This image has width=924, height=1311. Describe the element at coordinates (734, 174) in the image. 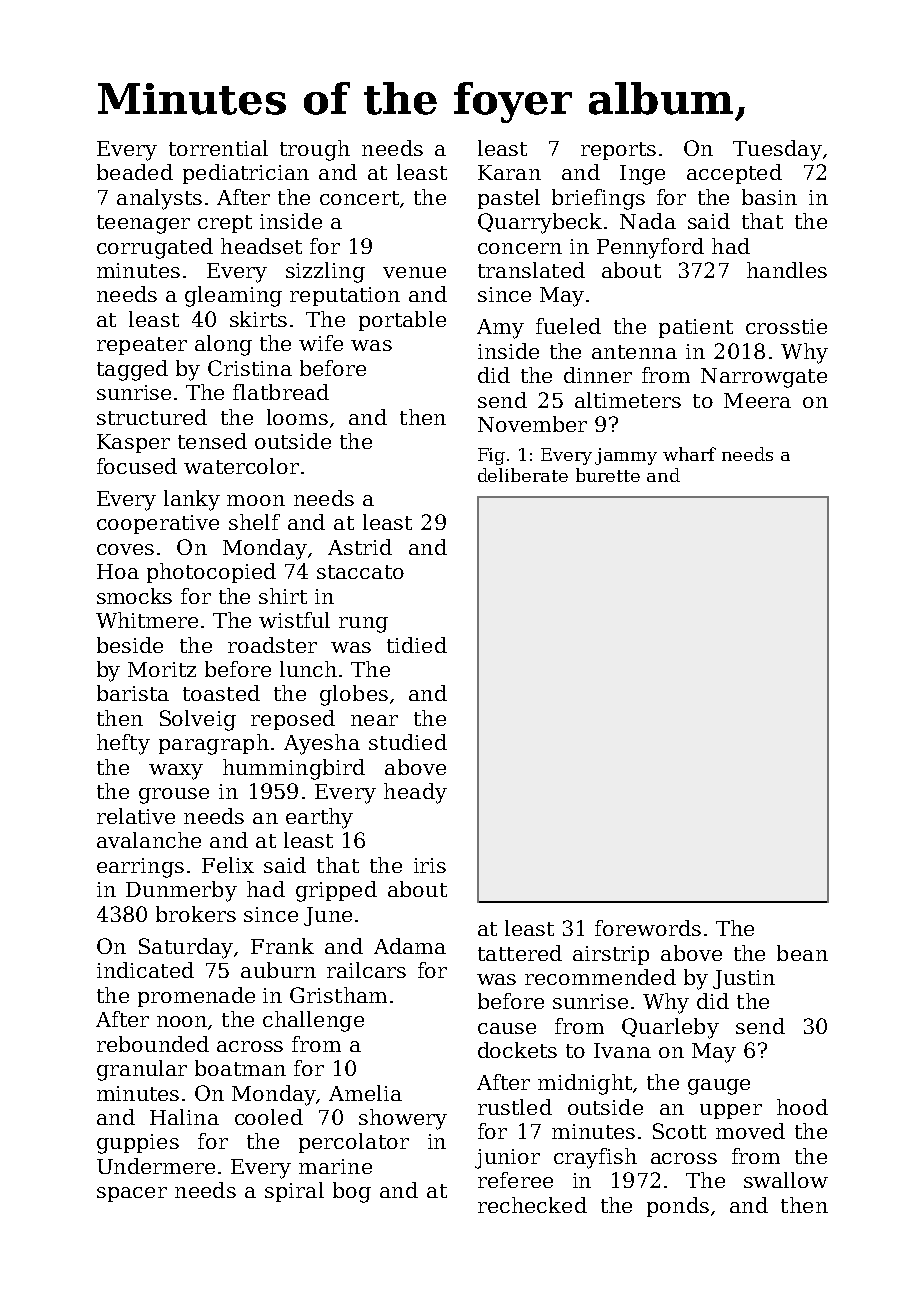

I see `accepted` at that location.
